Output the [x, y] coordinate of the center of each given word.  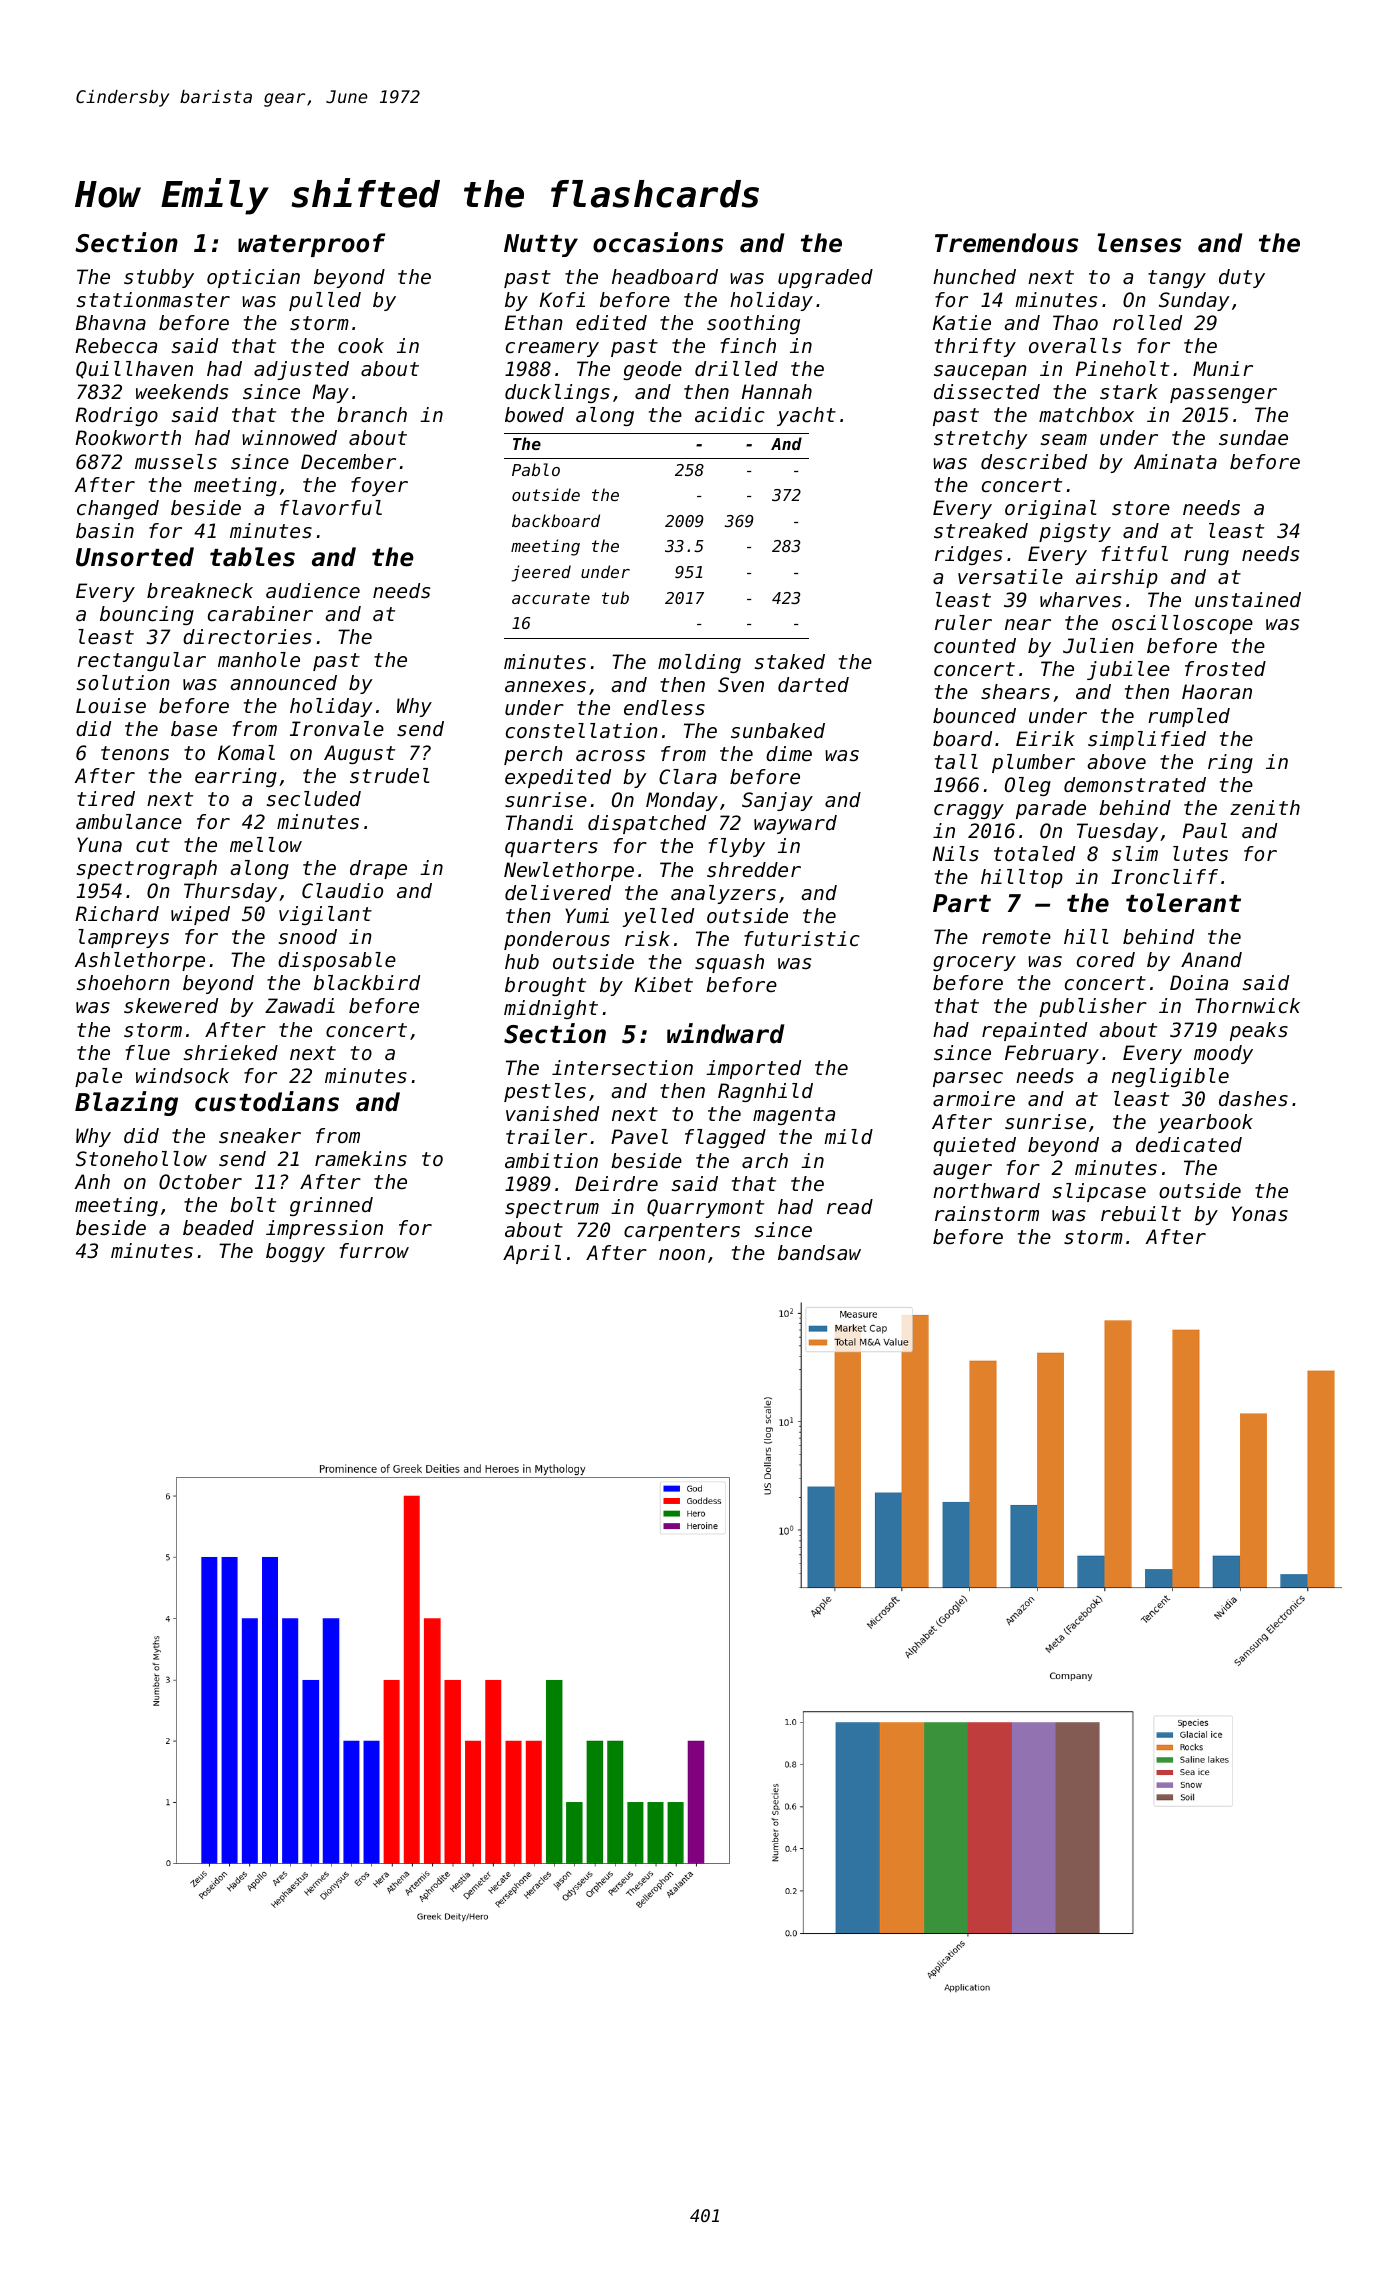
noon [682, 1255]
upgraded [825, 278]
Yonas [1260, 1214]
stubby [159, 278]
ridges [968, 555]
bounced [974, 716]
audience [313, 591]
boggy [295, 1252]
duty [1242, 278]
